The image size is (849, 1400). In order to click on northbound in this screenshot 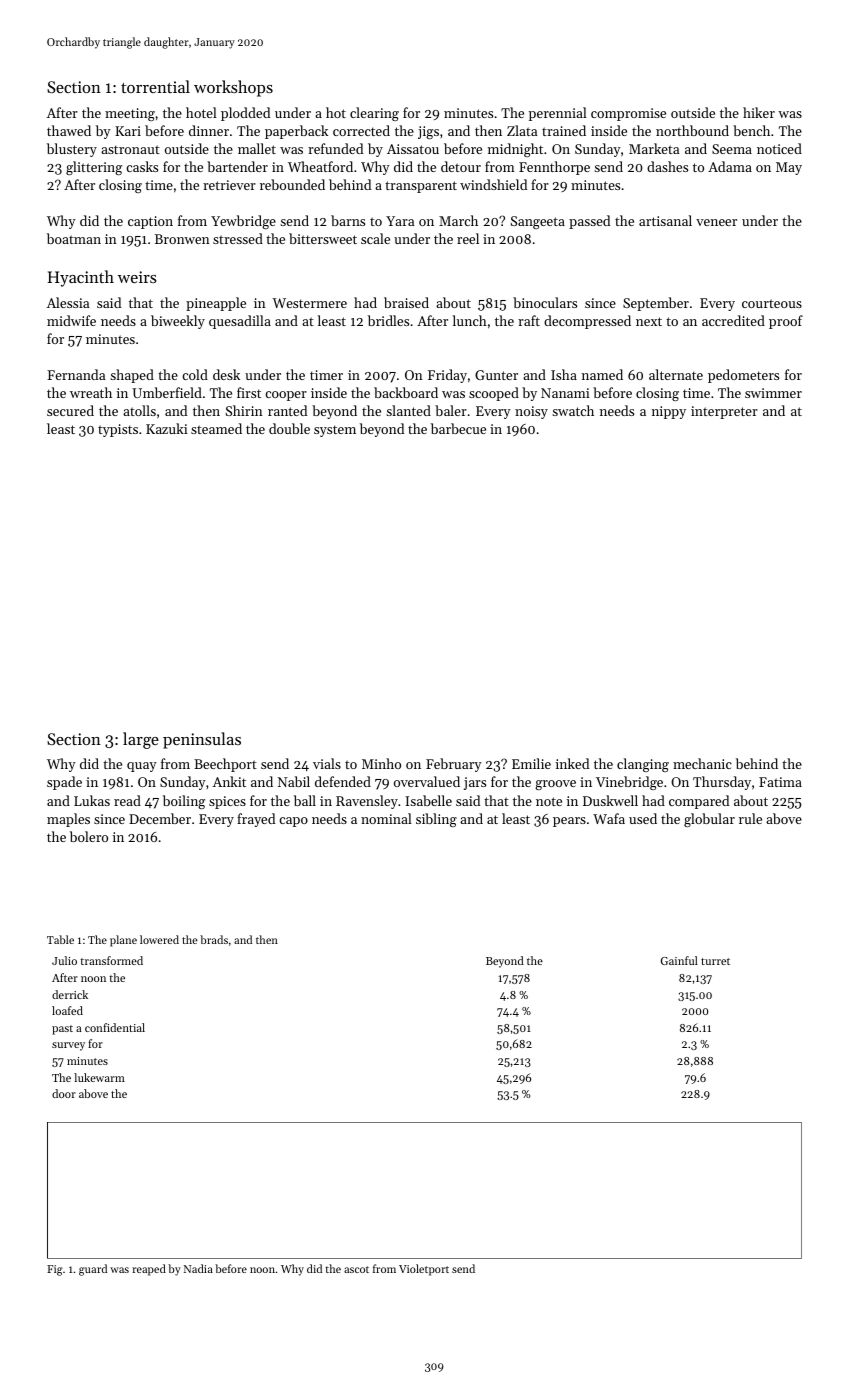, I will do `click(692, 130)`.
